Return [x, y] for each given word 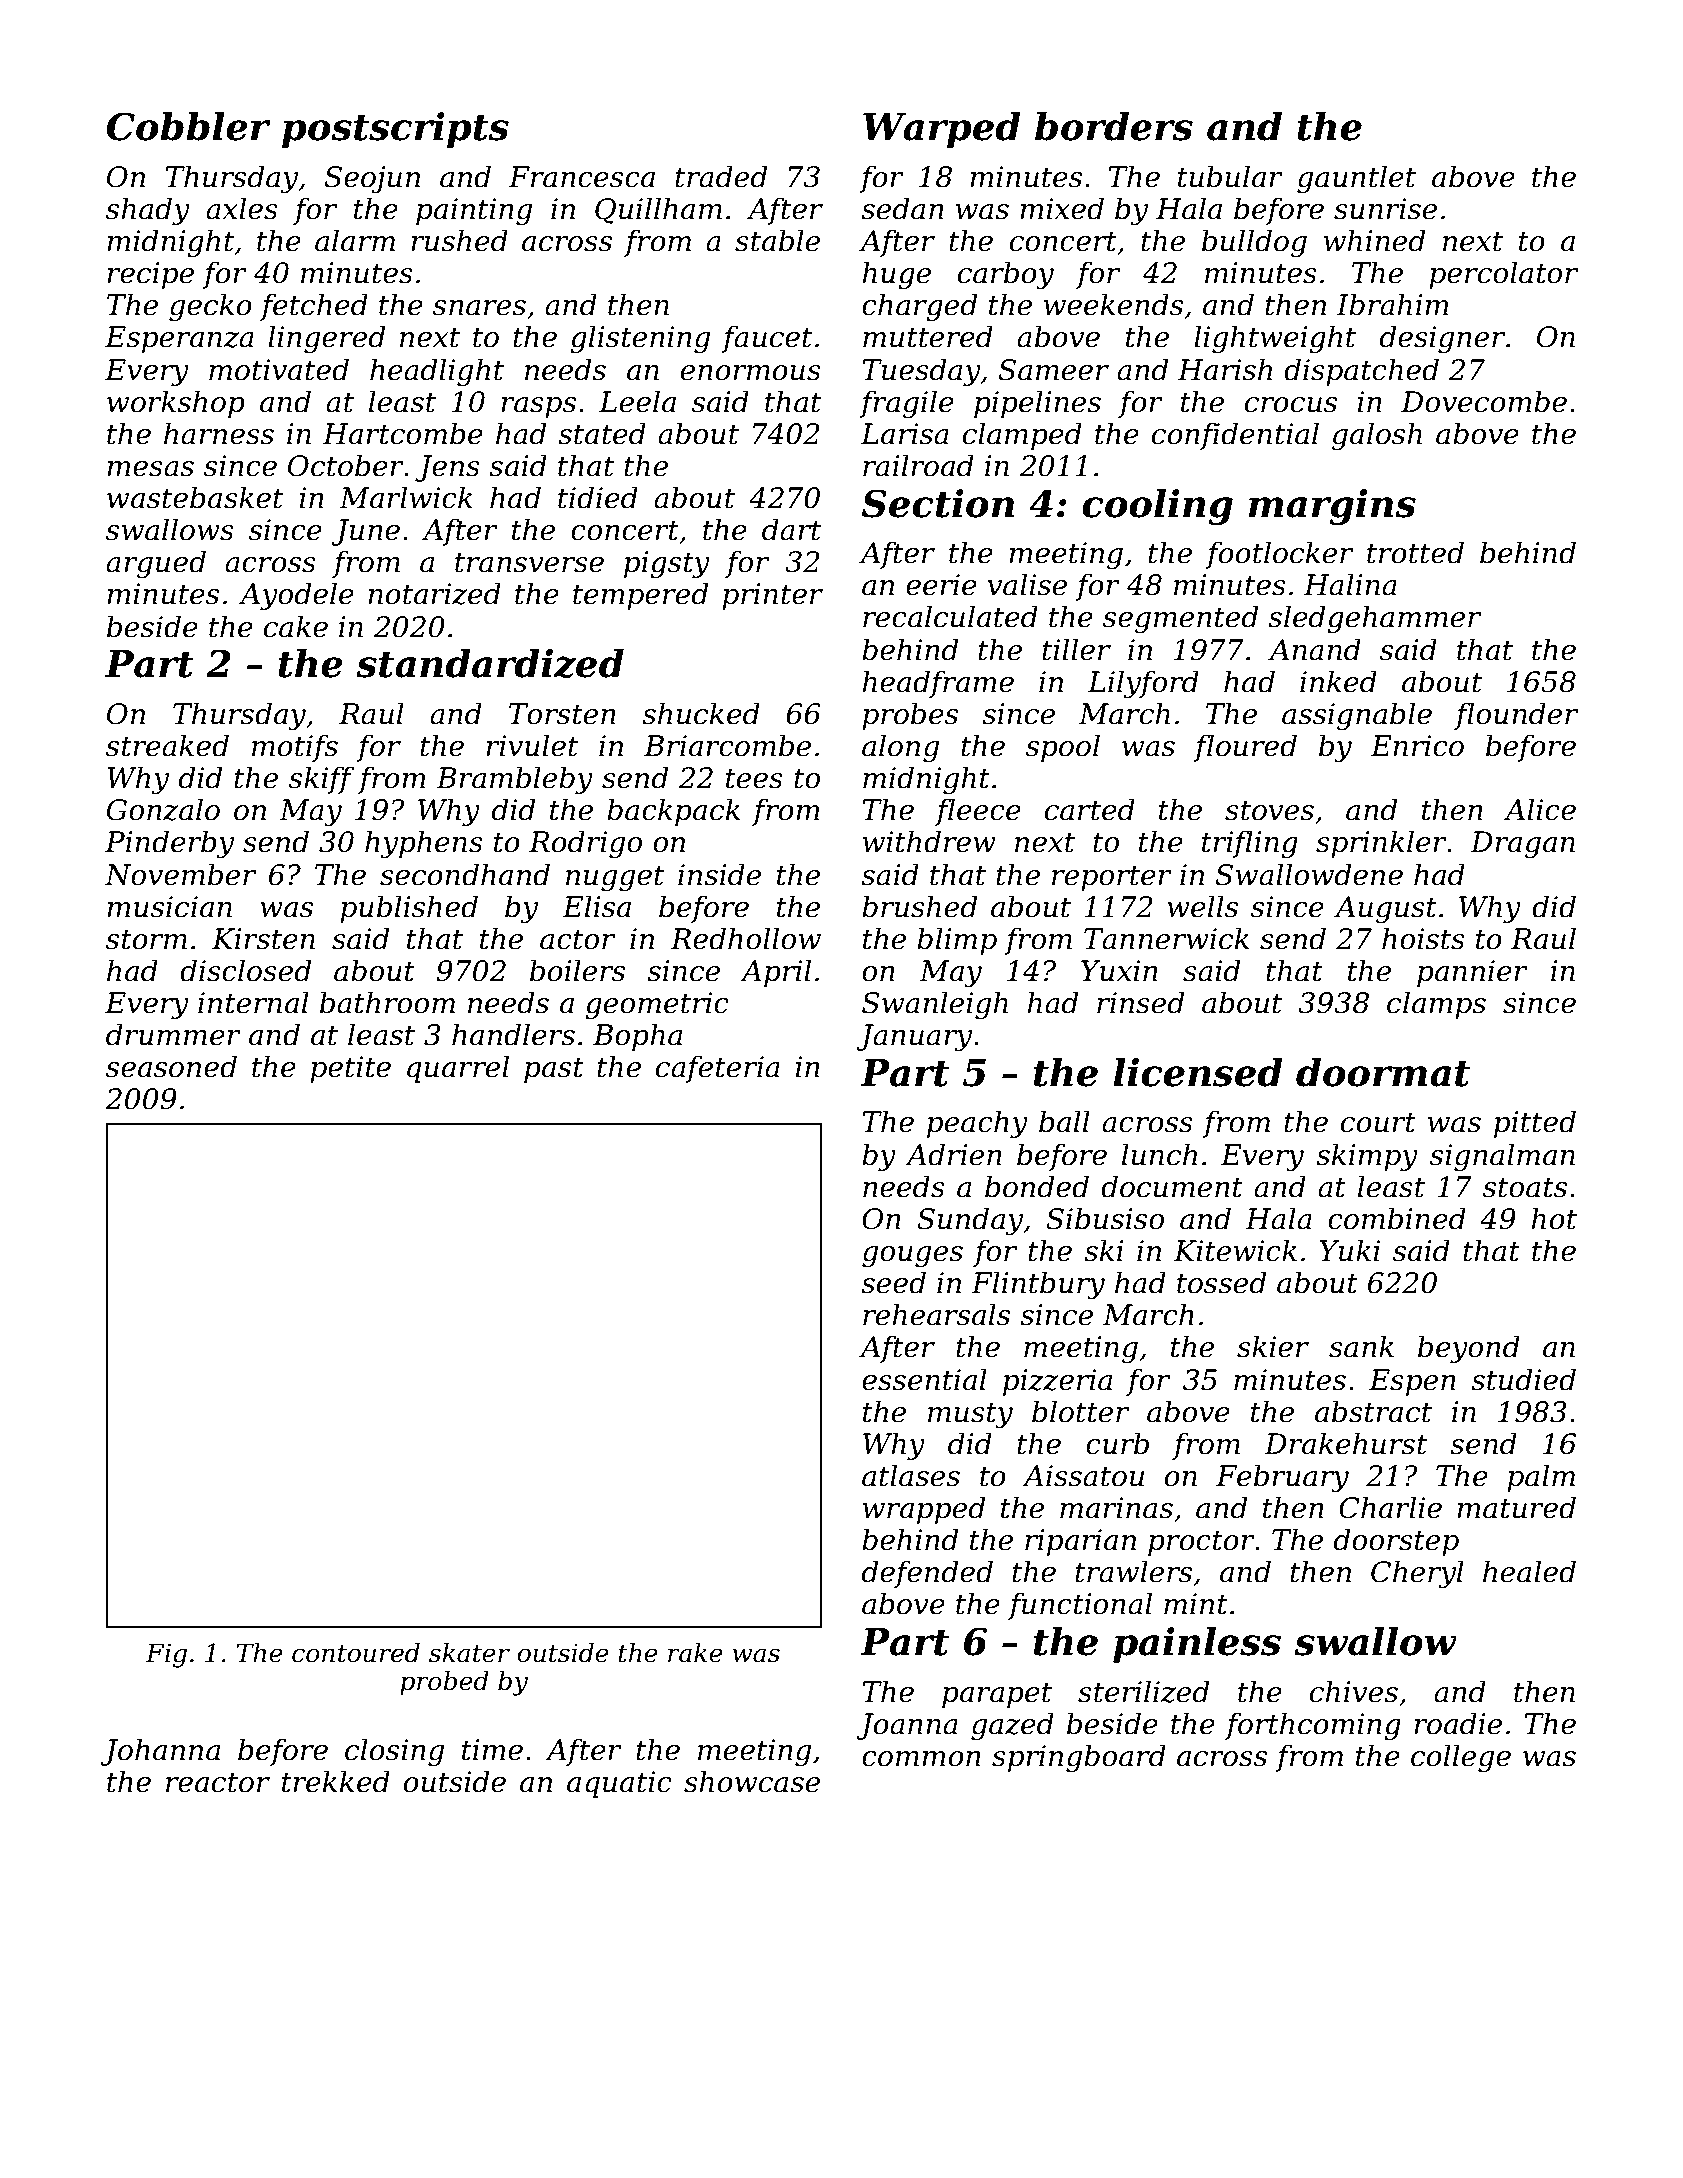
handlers [513, 1034]
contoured [356, 1653]
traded [721, 176]
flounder [1516, 716]
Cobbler [189, 126]
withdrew [929, 841]
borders [1114, 126]
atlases [911, 1475]
